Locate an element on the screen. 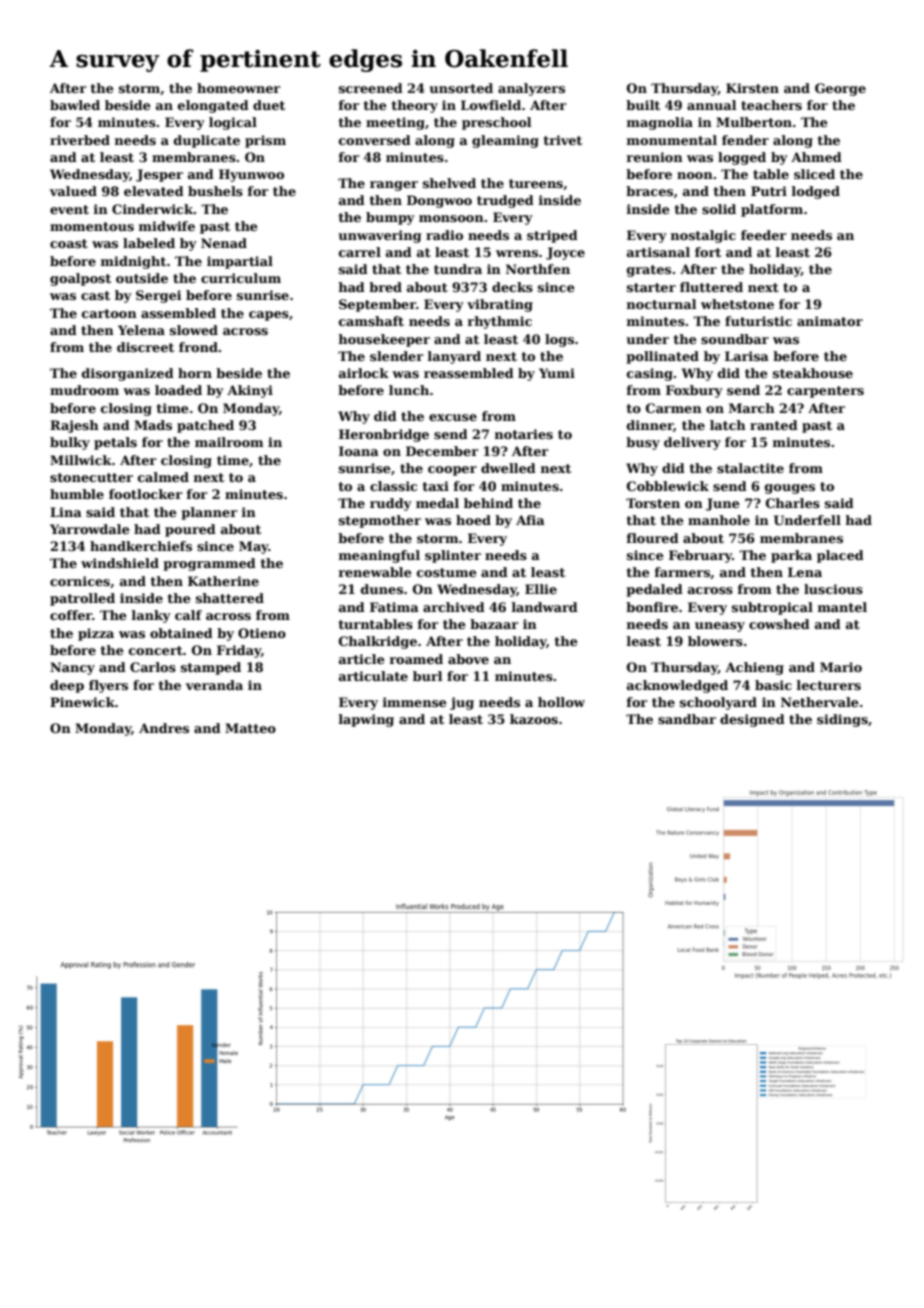  ranted is located at coordinates (774, 425).
